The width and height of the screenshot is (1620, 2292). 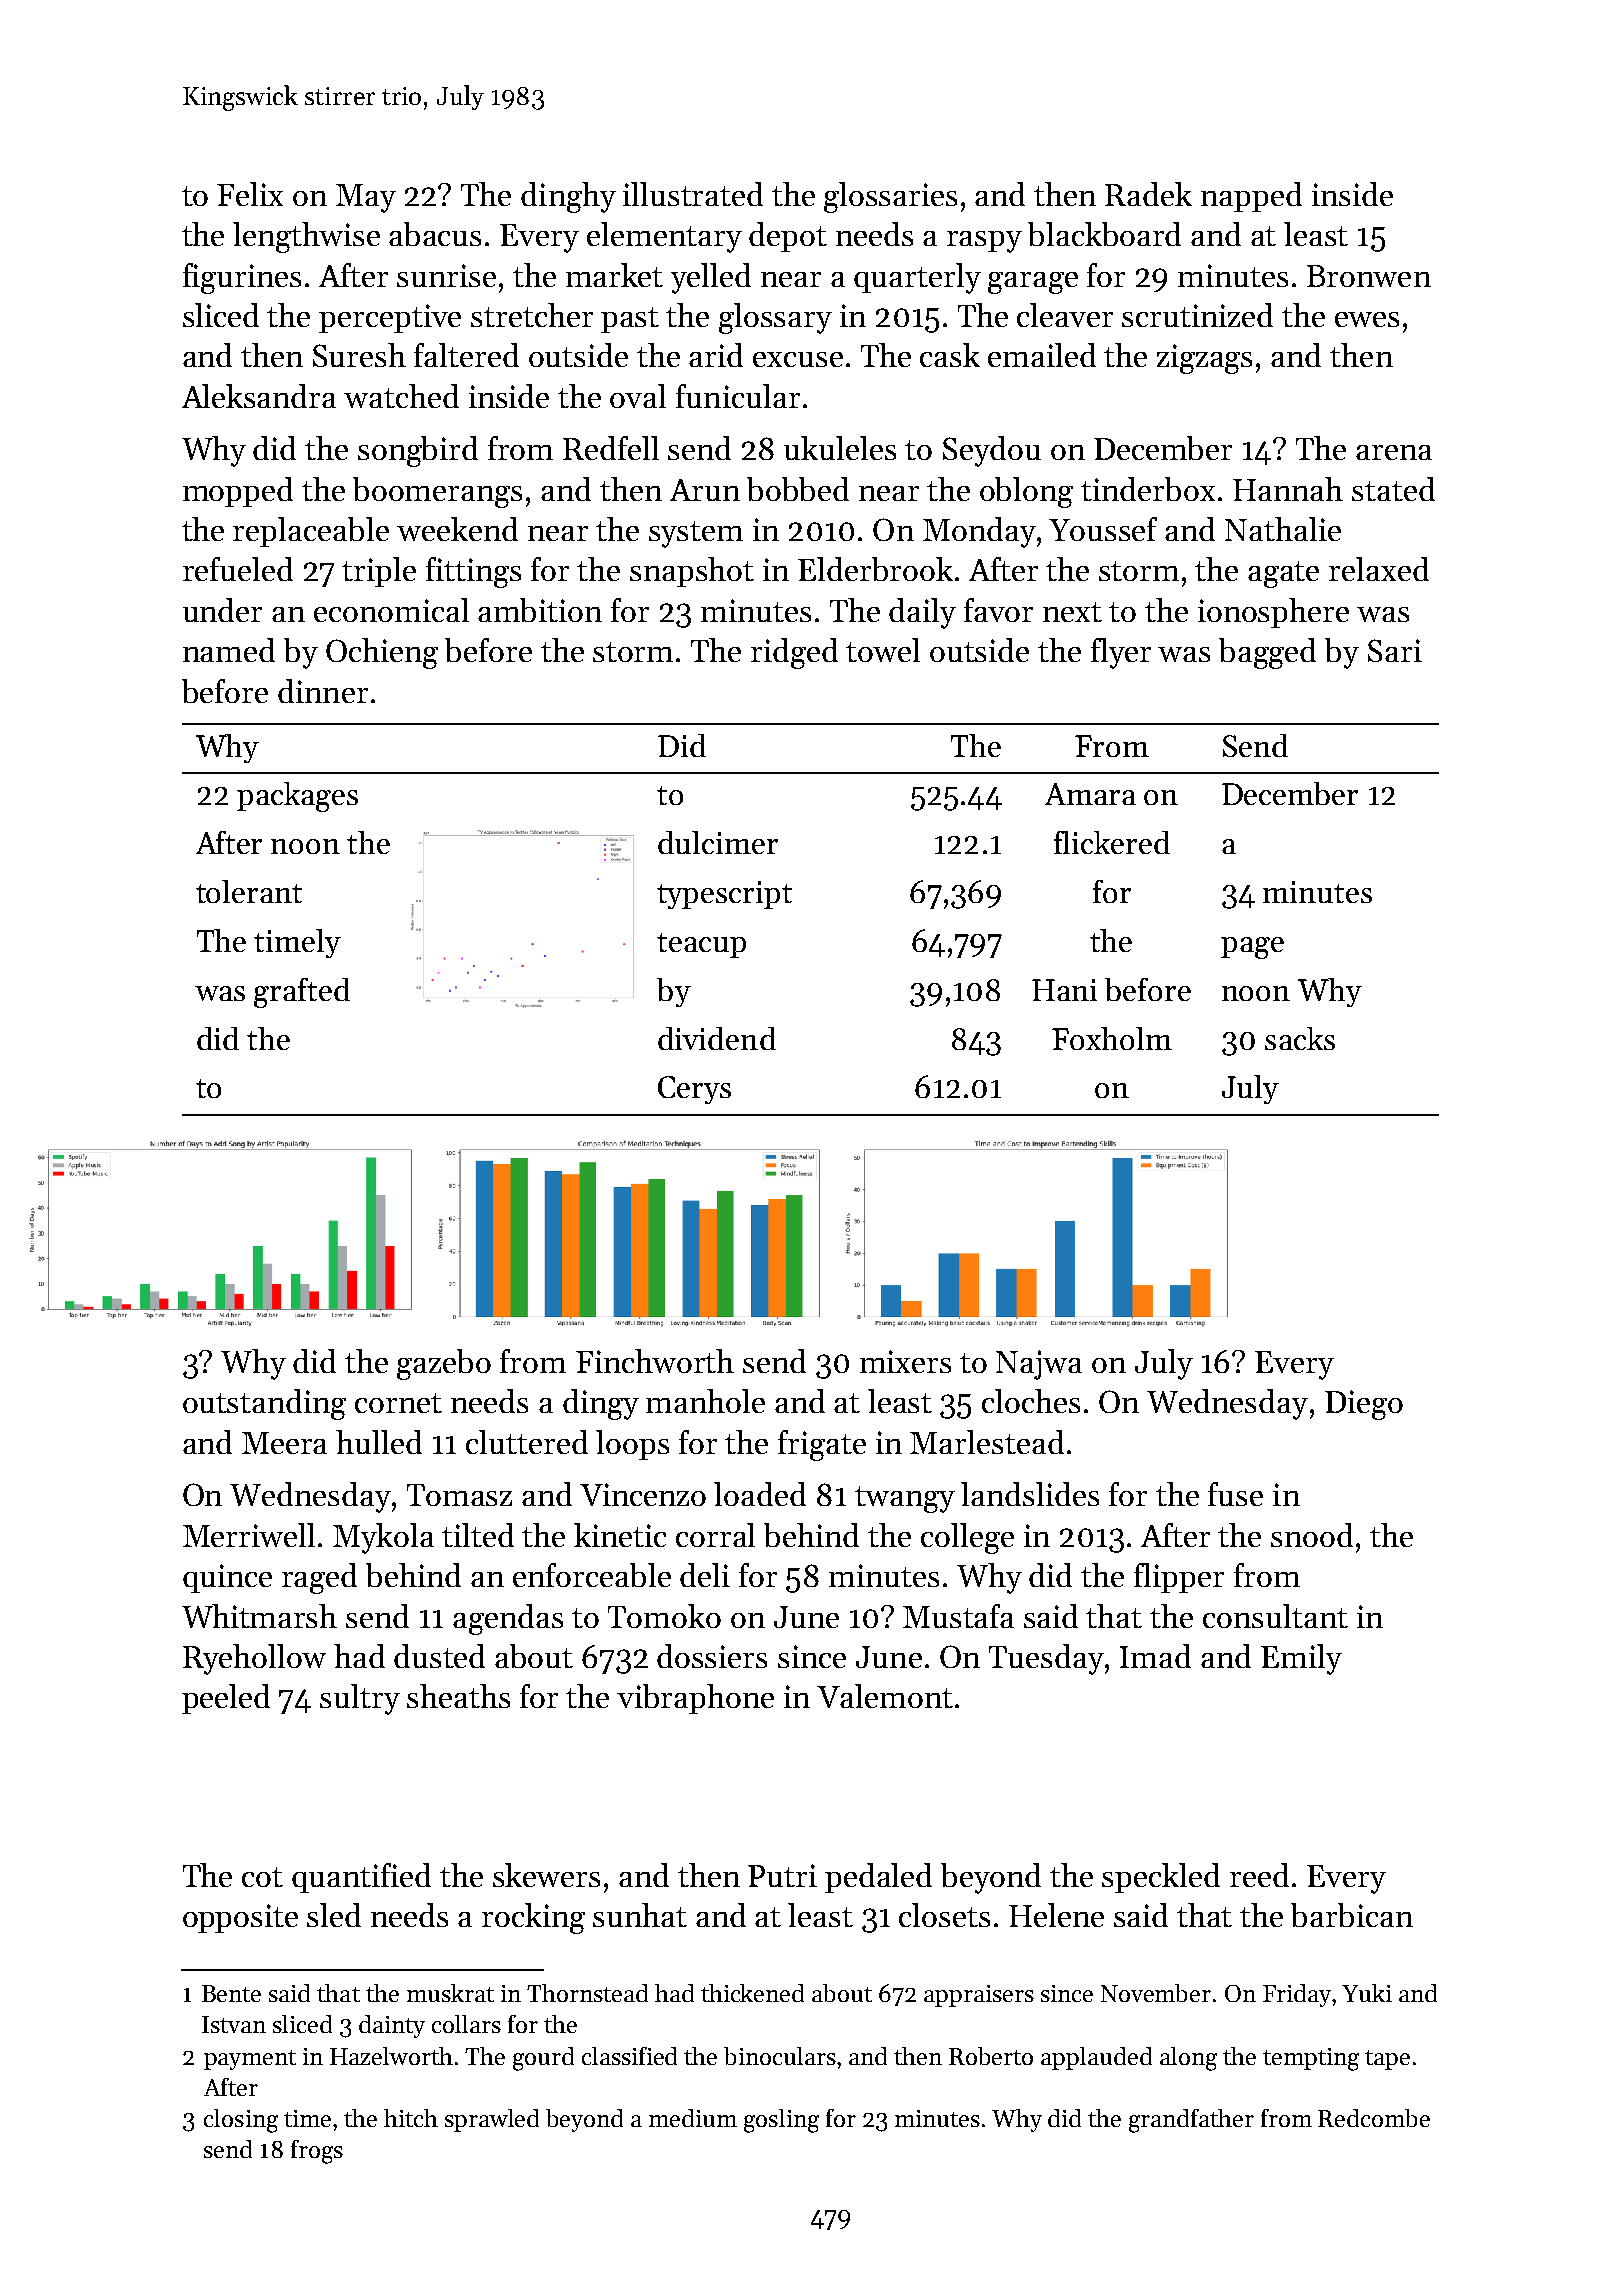 I want to click on napped, so click(x=1251, y=197).
